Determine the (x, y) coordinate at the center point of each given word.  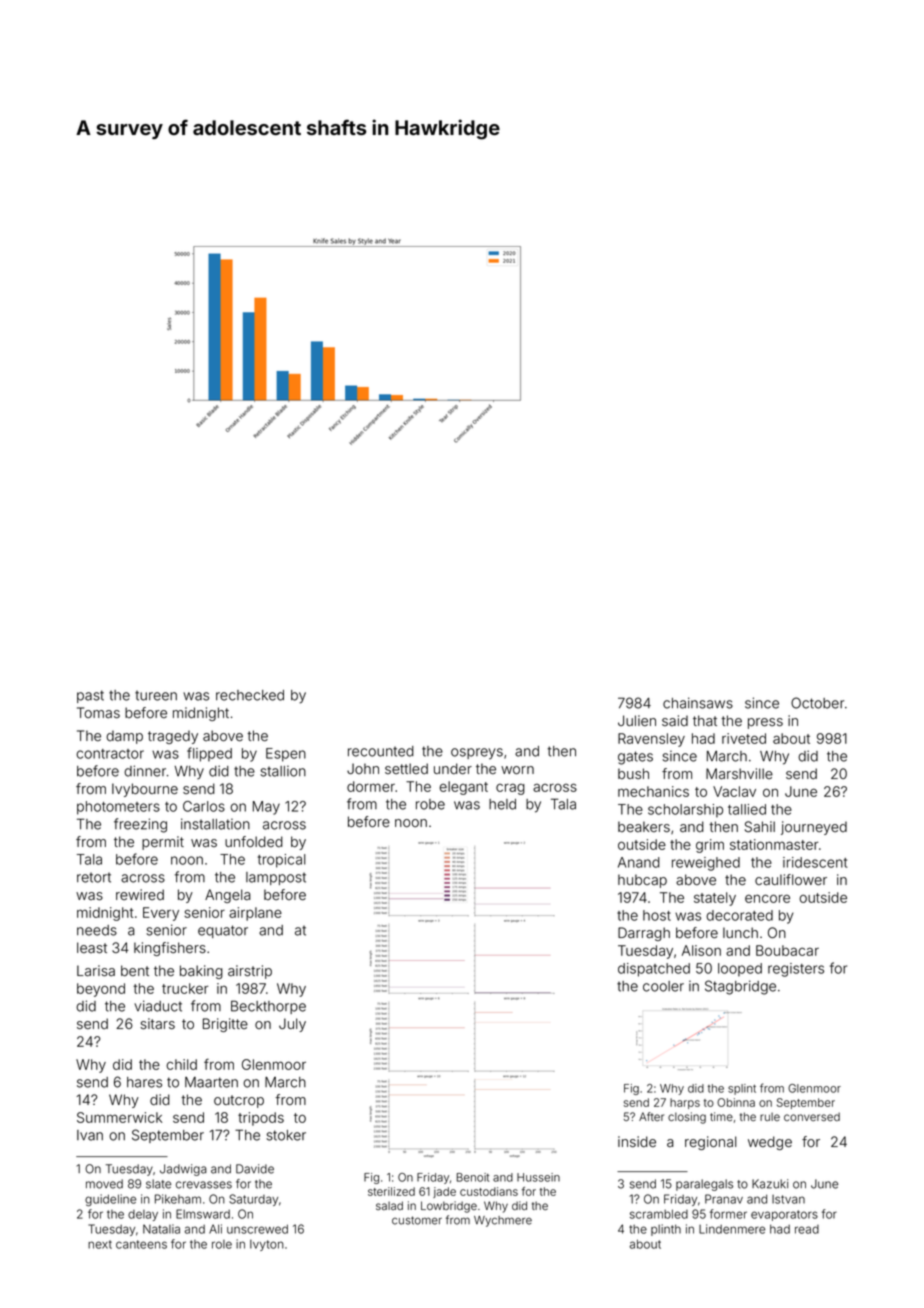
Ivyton (267, 1245)
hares (144, 1082)
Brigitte (225, 1025)
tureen (156, 695)
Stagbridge (740, 987)
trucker (185, 988)
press (765, 723)
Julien (637, 720)
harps (685, 1103)
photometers (118, 808)
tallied (747, 809)
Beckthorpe (268, 1007)
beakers (644, 827)
